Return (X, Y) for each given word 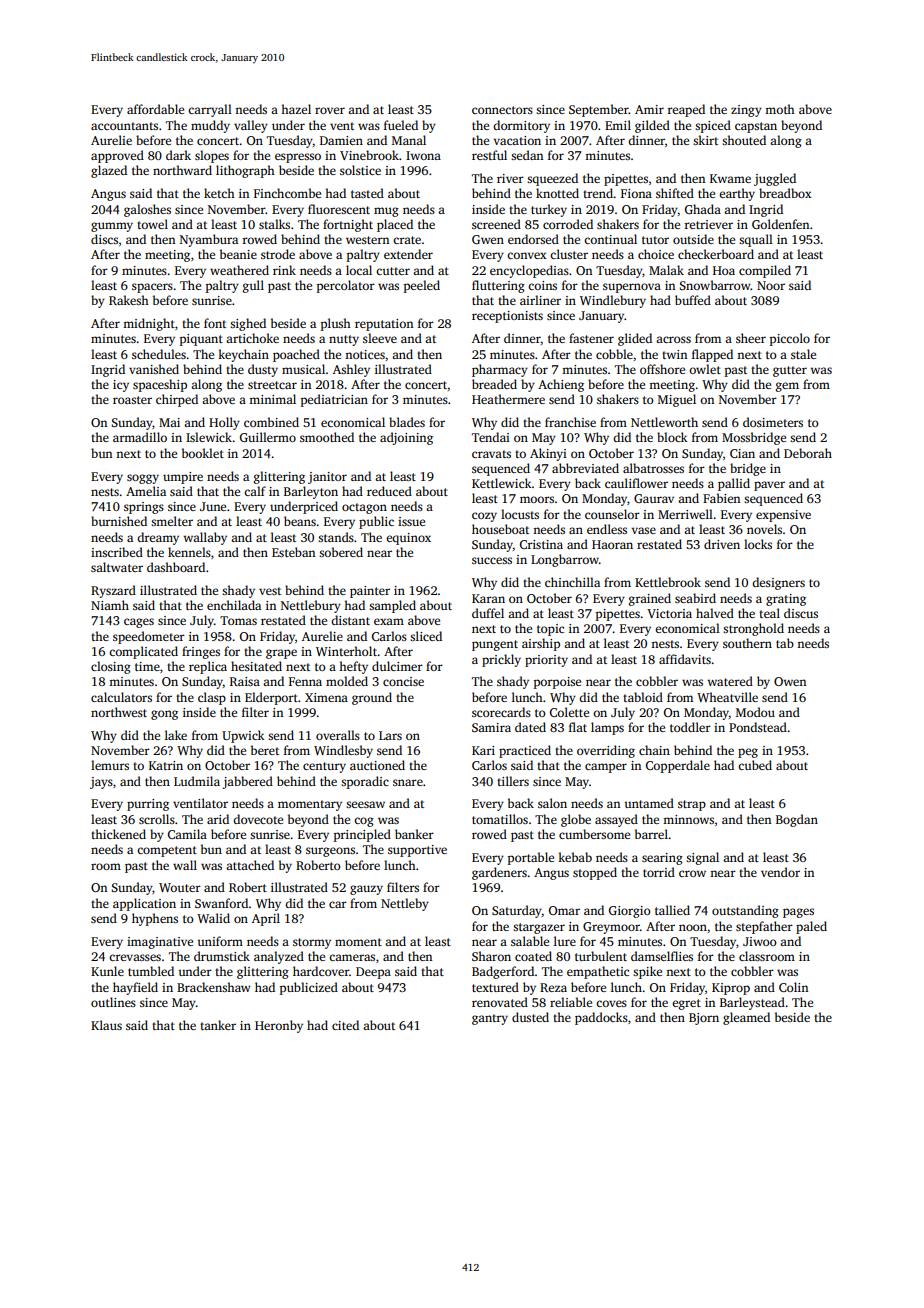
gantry (490, 1019)
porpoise (557, 683)
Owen (790, 681)
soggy (143, 479)
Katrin (166, 765)
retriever (708, 224)
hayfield (135, 988)
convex (527, 255)
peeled (422, 286)
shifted (675, 193)
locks (758, 544)
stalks (274, 224)
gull (253, 286)
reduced (389, 491)
